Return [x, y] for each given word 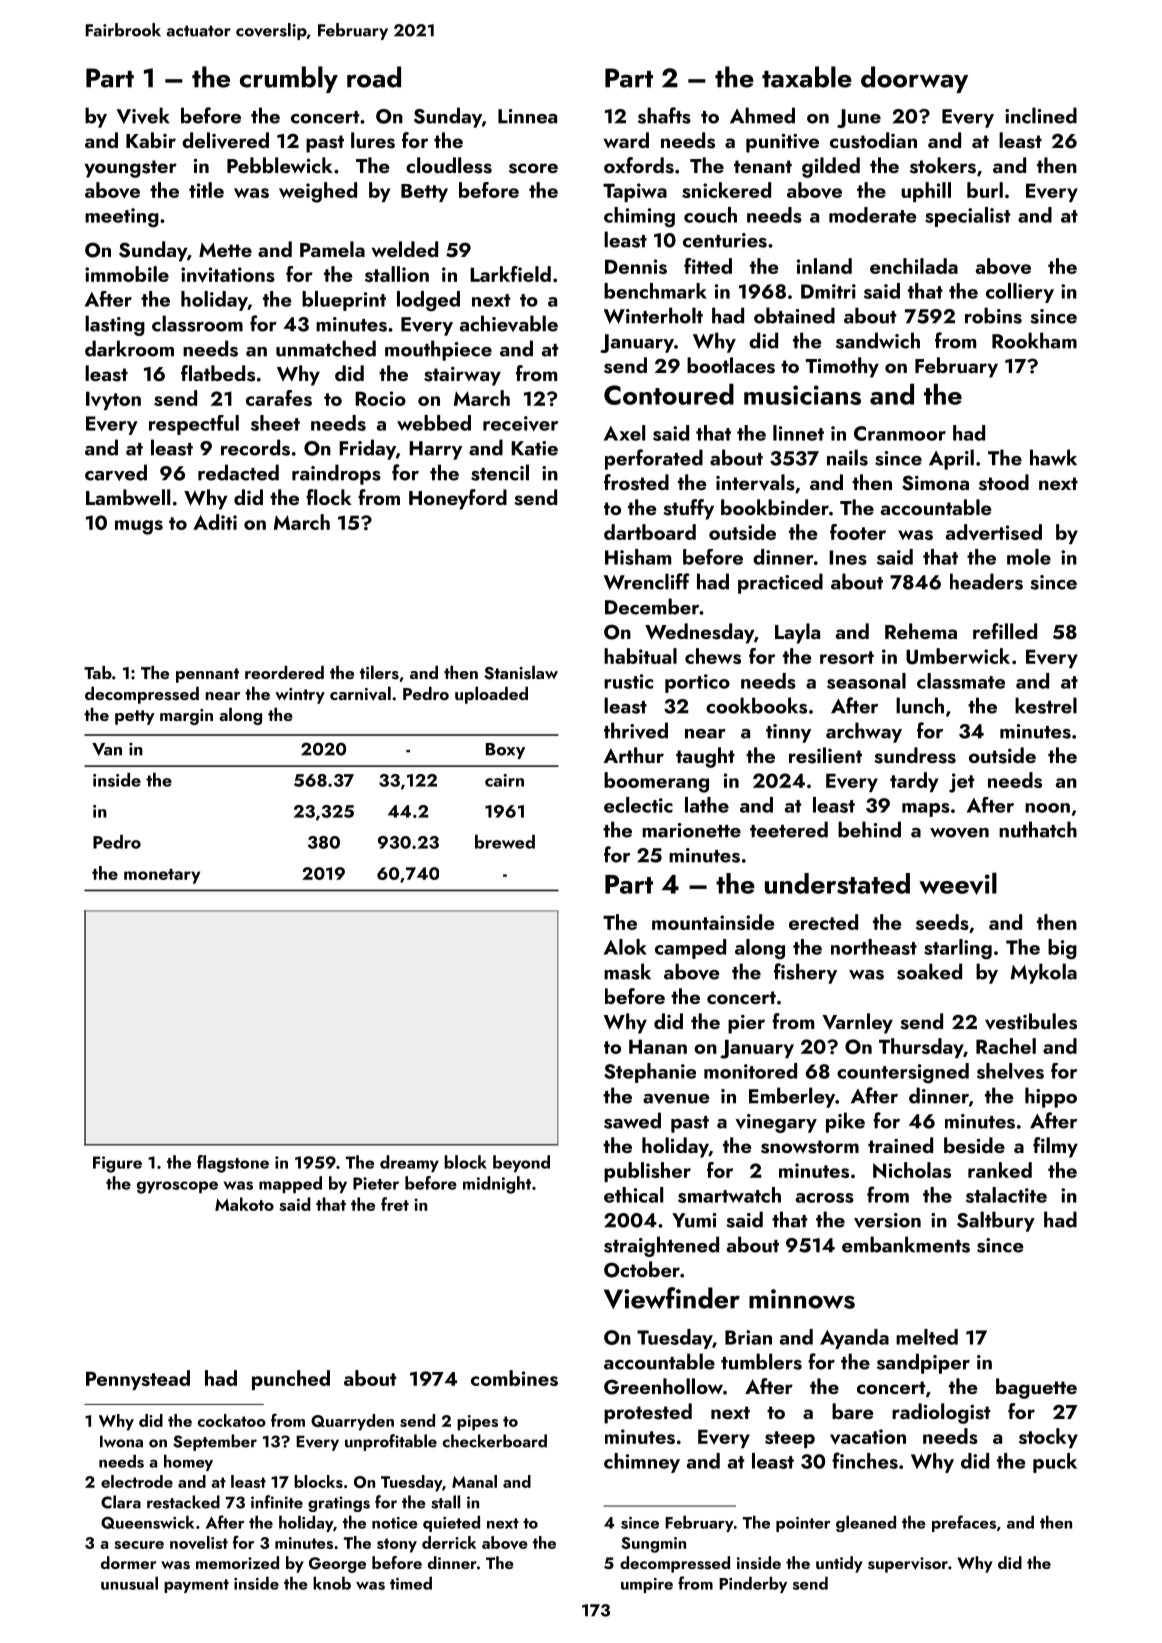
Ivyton [113, 400]
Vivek [143, 115]
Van [107, 749]
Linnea [527, 116]
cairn [504, 780]
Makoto [244, 1204]
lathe [707, 805]
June [859, 118]
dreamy [409, 1163]
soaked [929, 971]
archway [864, 732]
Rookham [1034, 340]
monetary [162, 876]
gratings [339, 1504]
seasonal [866, 681]
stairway [462, 376]
